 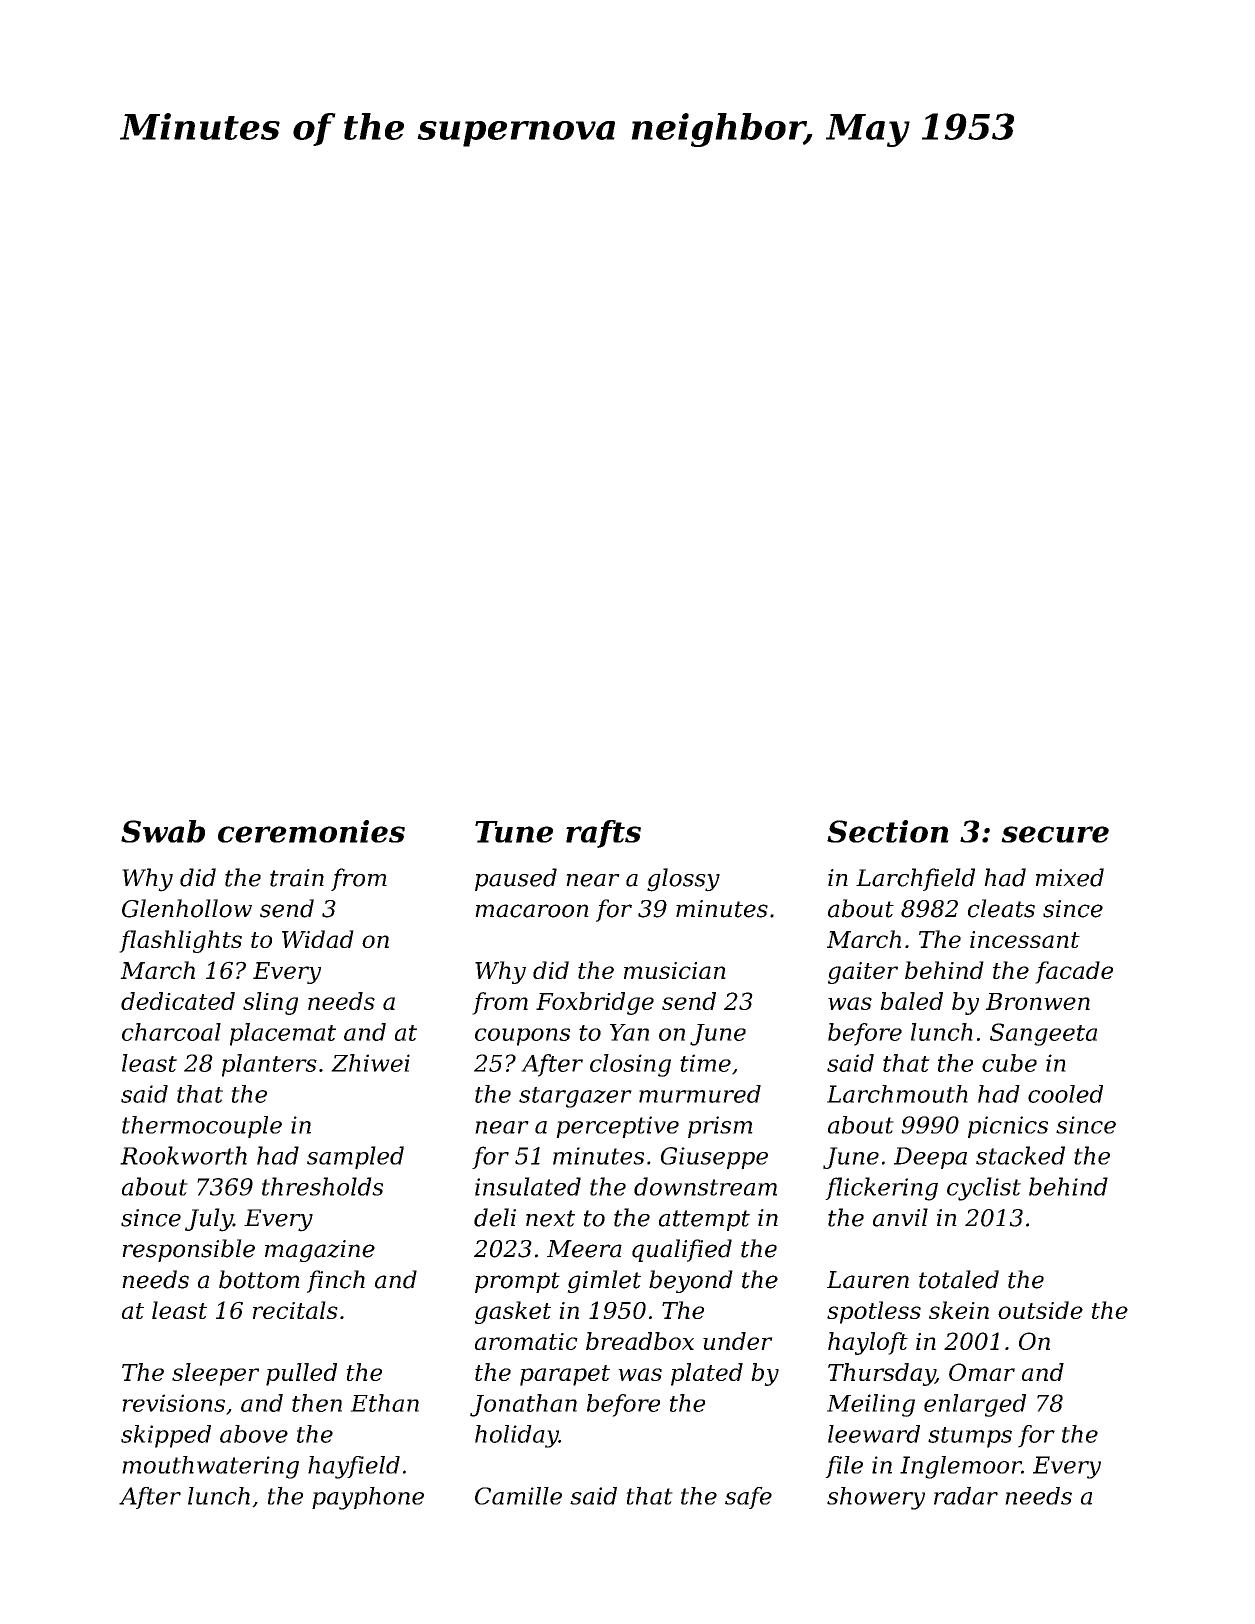 I want to click on magazine, so click(x=320, y=1251).
